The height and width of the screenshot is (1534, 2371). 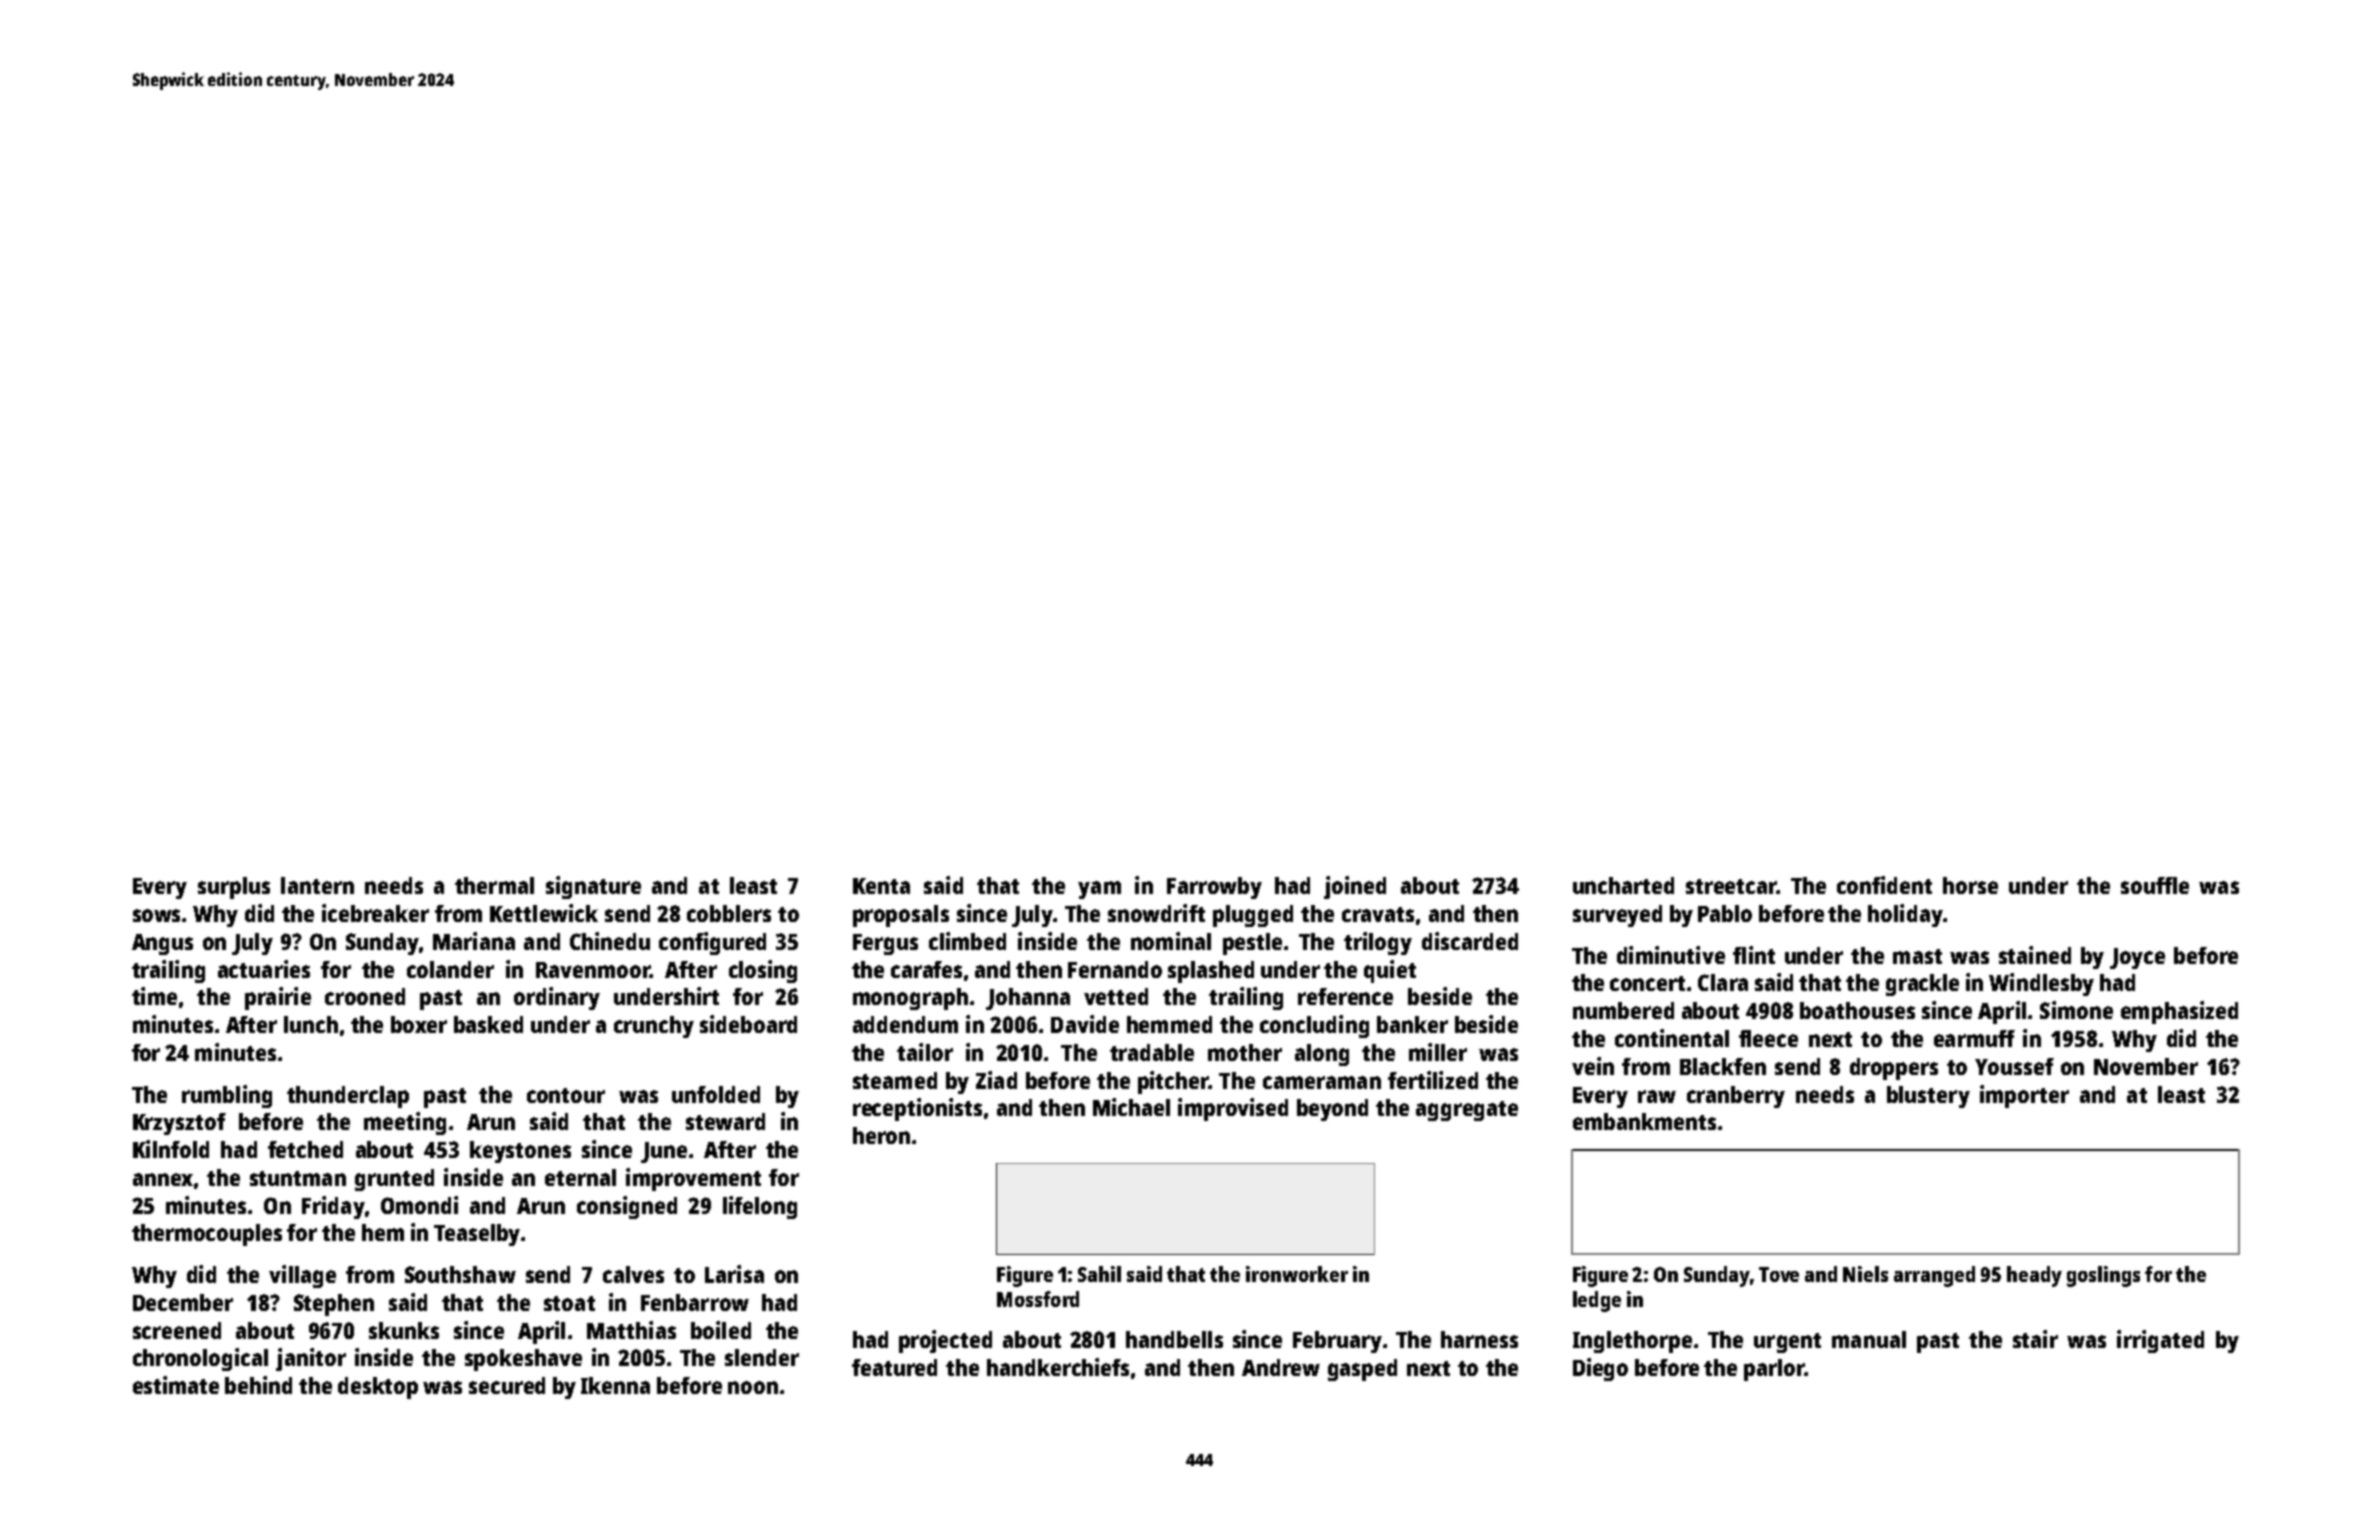 What do you see at coordinates (298, 1178) in the screenshot?
I see `stuntman` at bounding box center [298, 1178].
